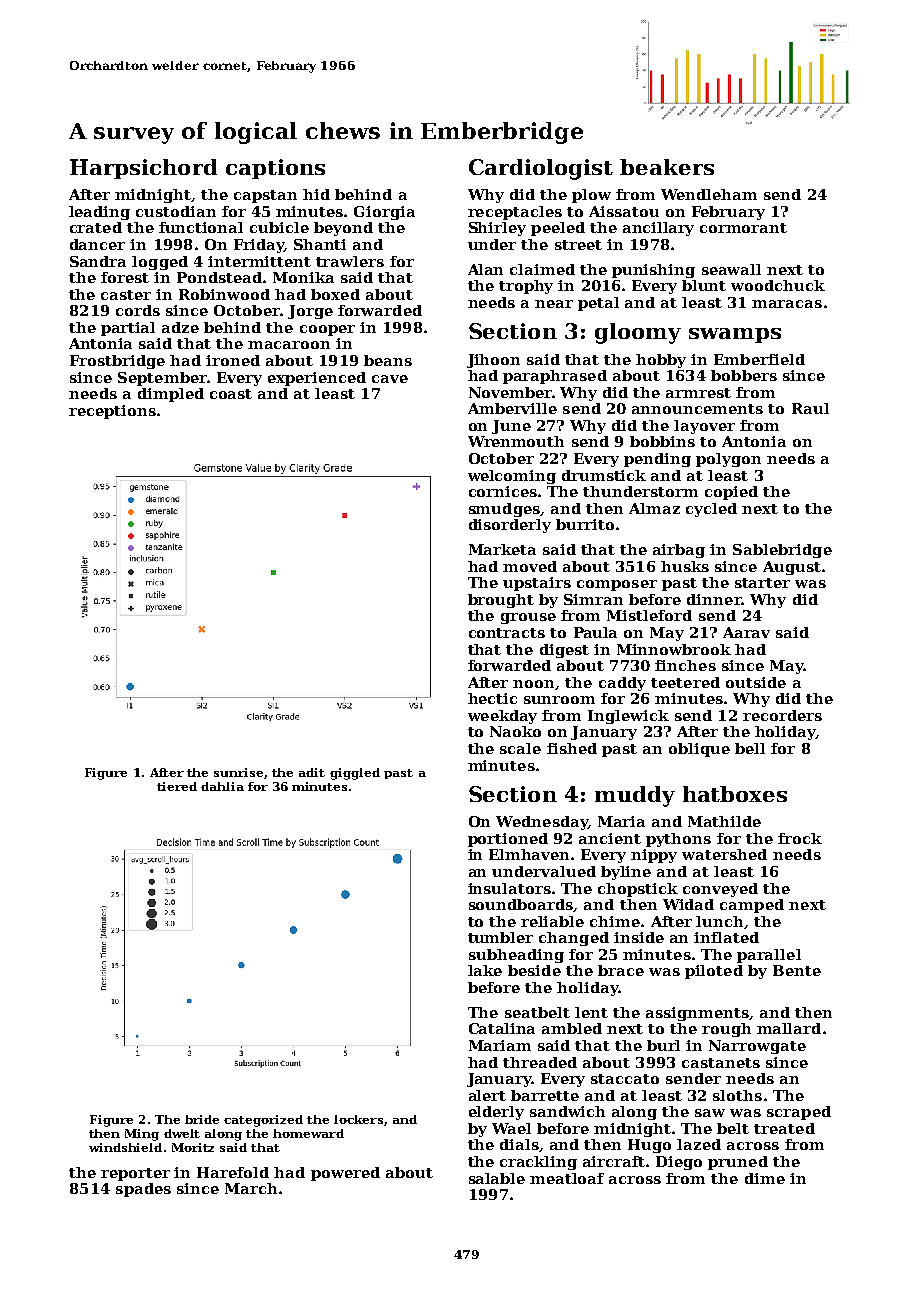 The image size is (908, 1316). Describe the element at coordinates (176, 211) in the image. I see `custodian` at that location.
